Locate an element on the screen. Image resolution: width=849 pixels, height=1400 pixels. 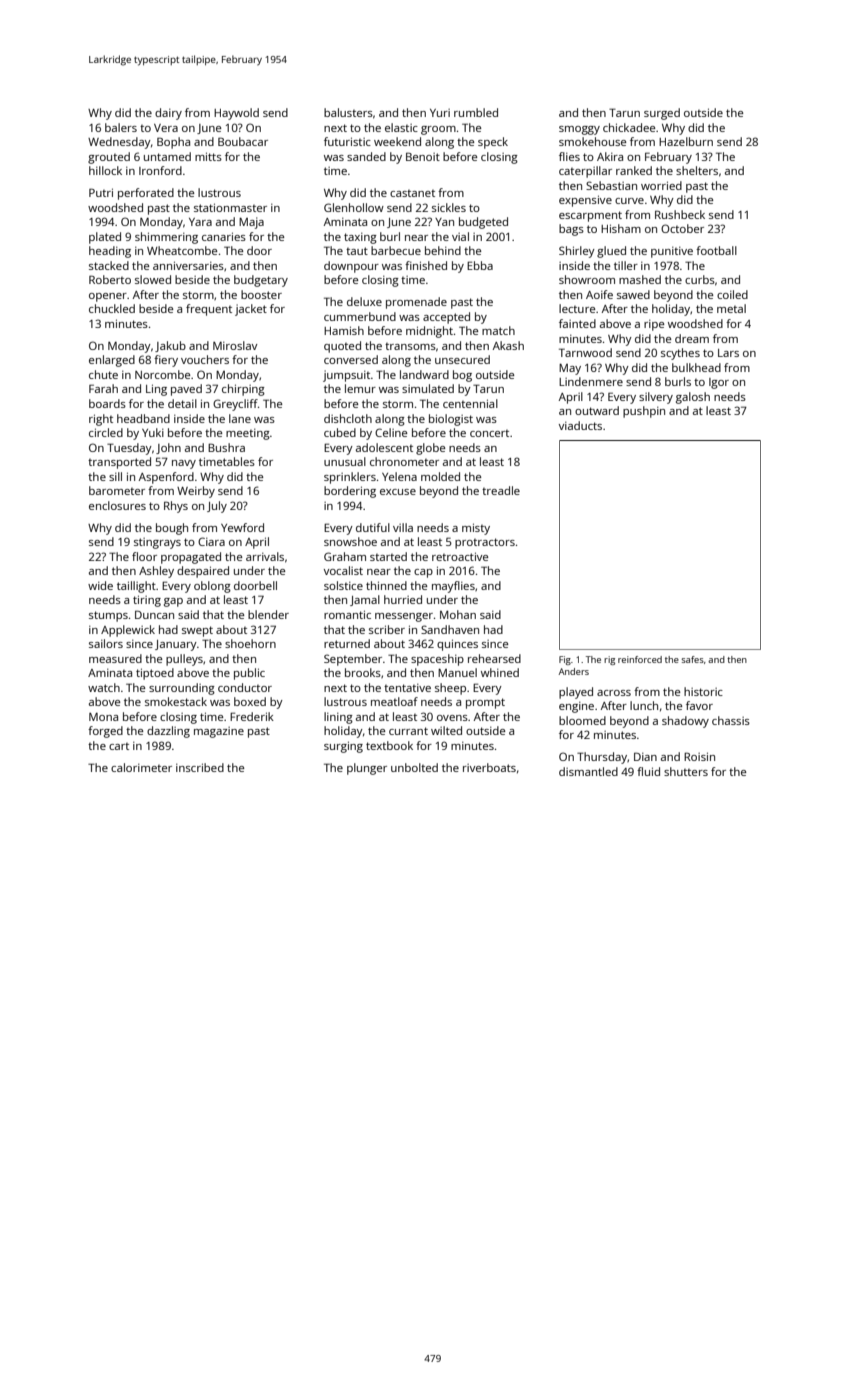
blender is located at coordinates (268, 614).
